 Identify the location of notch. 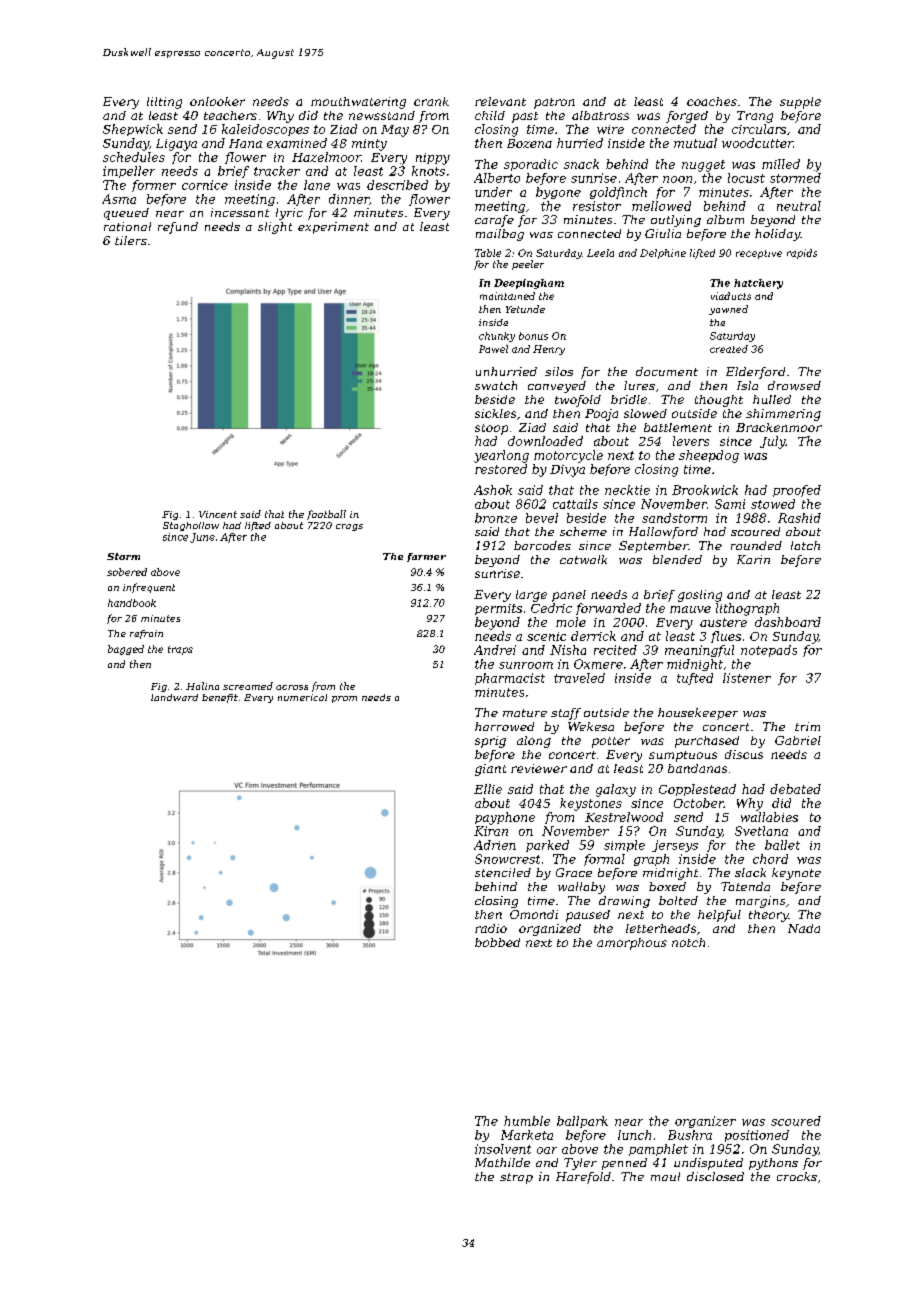
(688, 942).
